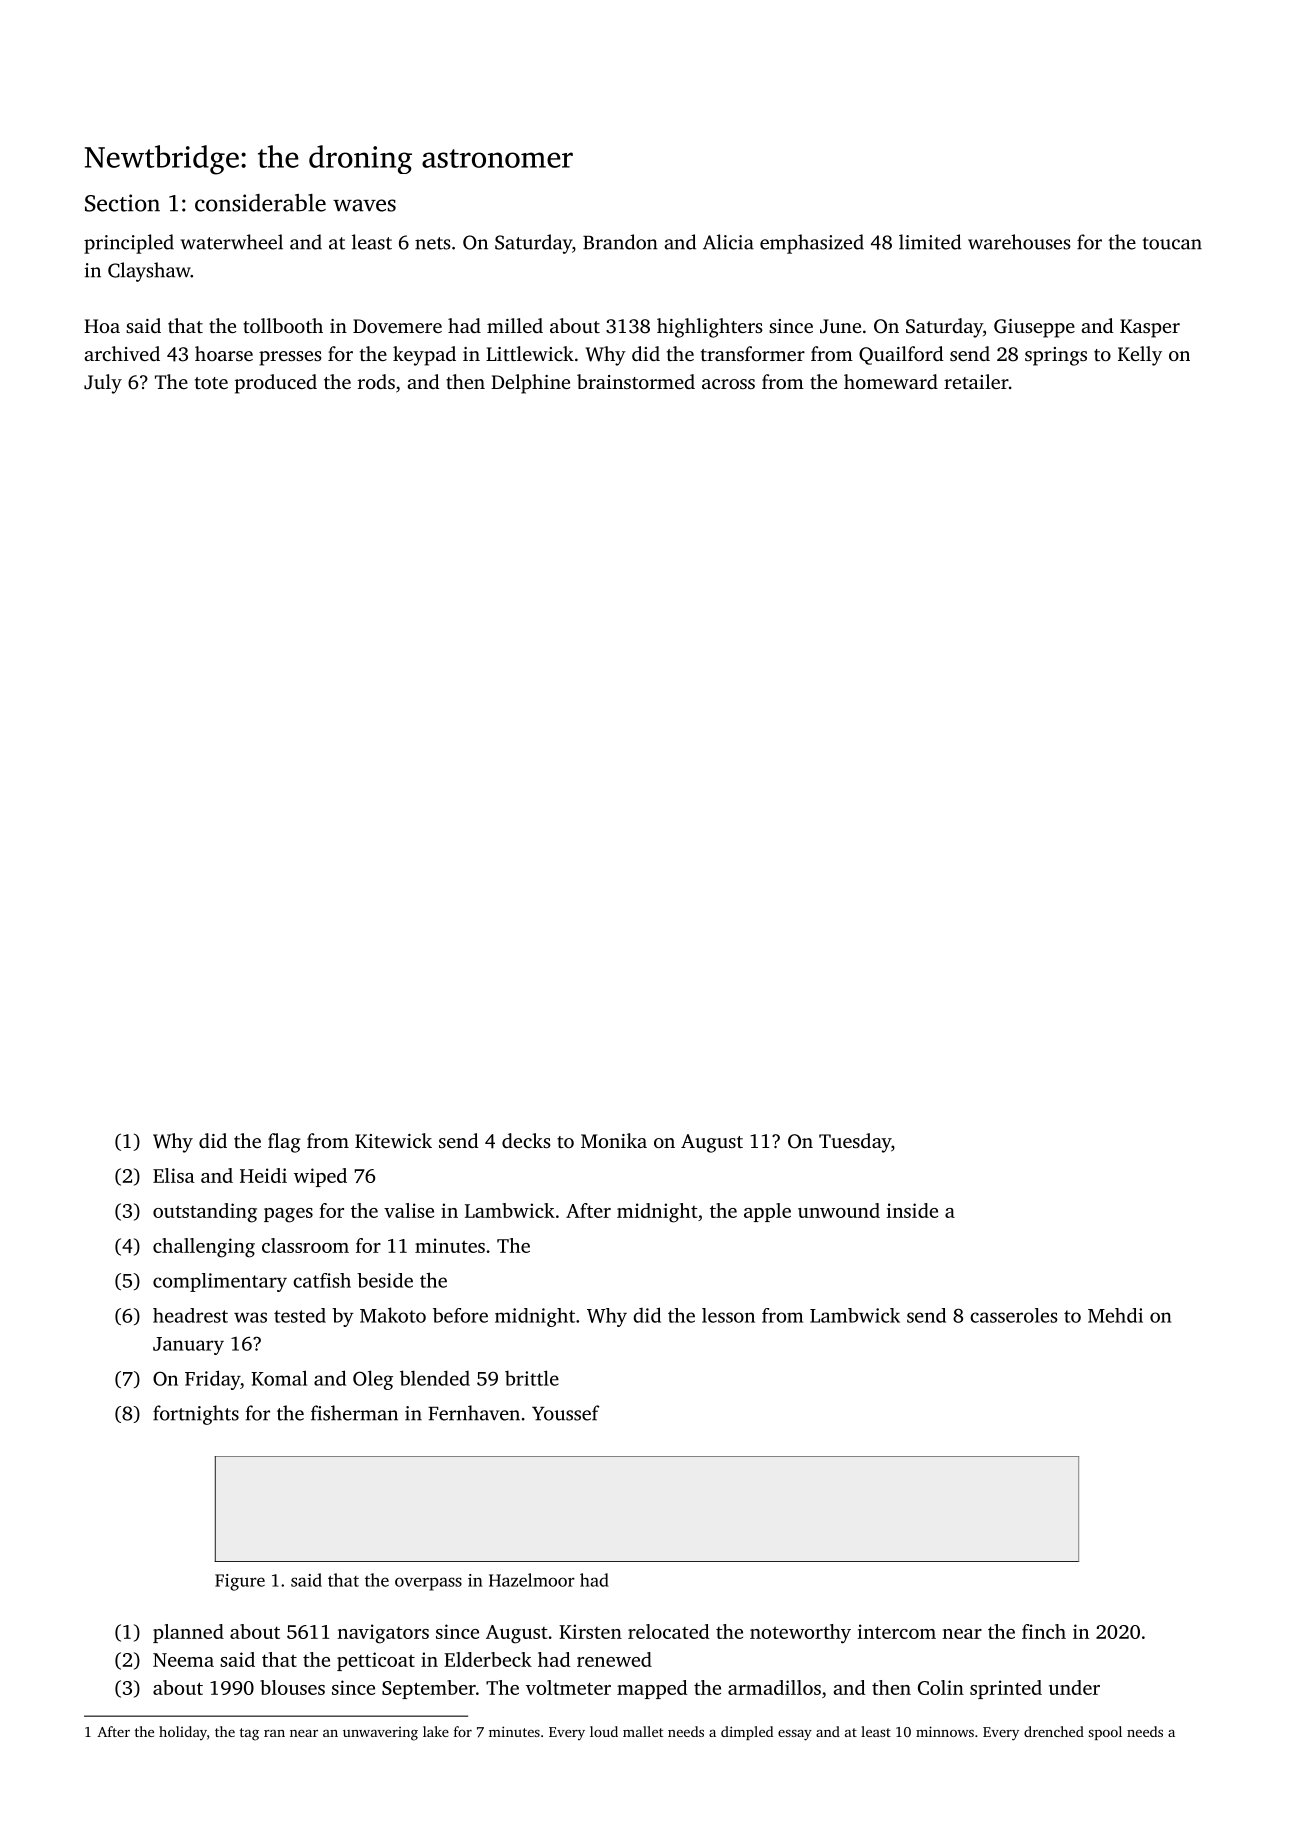 This screenshot has width=1294, height=1829. I want to click on across, so click(728, 384).
